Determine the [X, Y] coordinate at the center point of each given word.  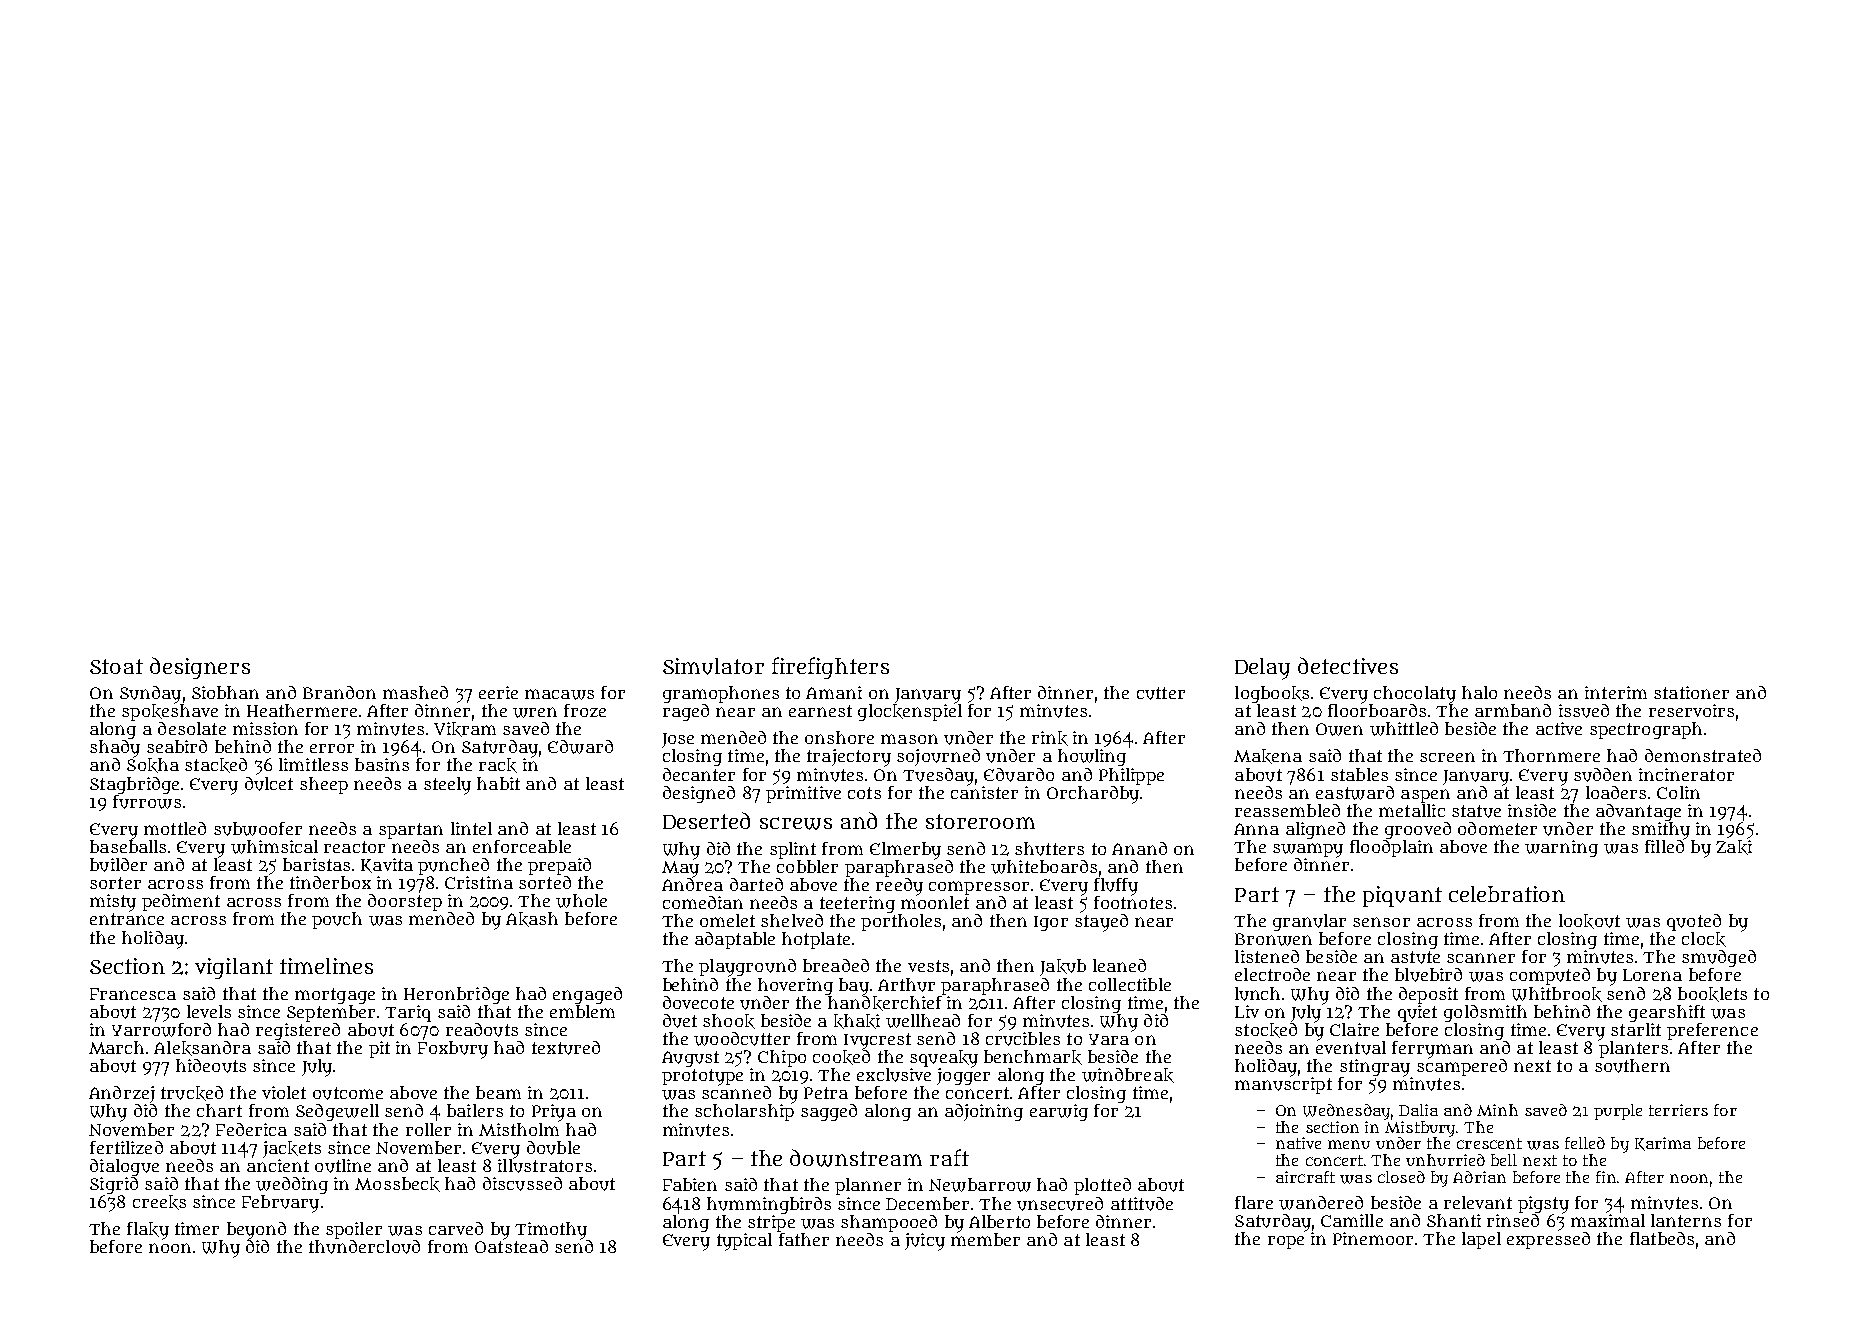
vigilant [234, 968]
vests [928, 966]
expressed [1548, 1240]
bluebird [1428, 975]
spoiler [354, 1230]
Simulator [713, 666]
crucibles [1023, 1039]
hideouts [211, 1066]
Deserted [706, 820]
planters [1633, 1049]
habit [498, 783]
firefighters [830, 668]
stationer [1691, 692]
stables [1359, 774]
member [985, 1239]
